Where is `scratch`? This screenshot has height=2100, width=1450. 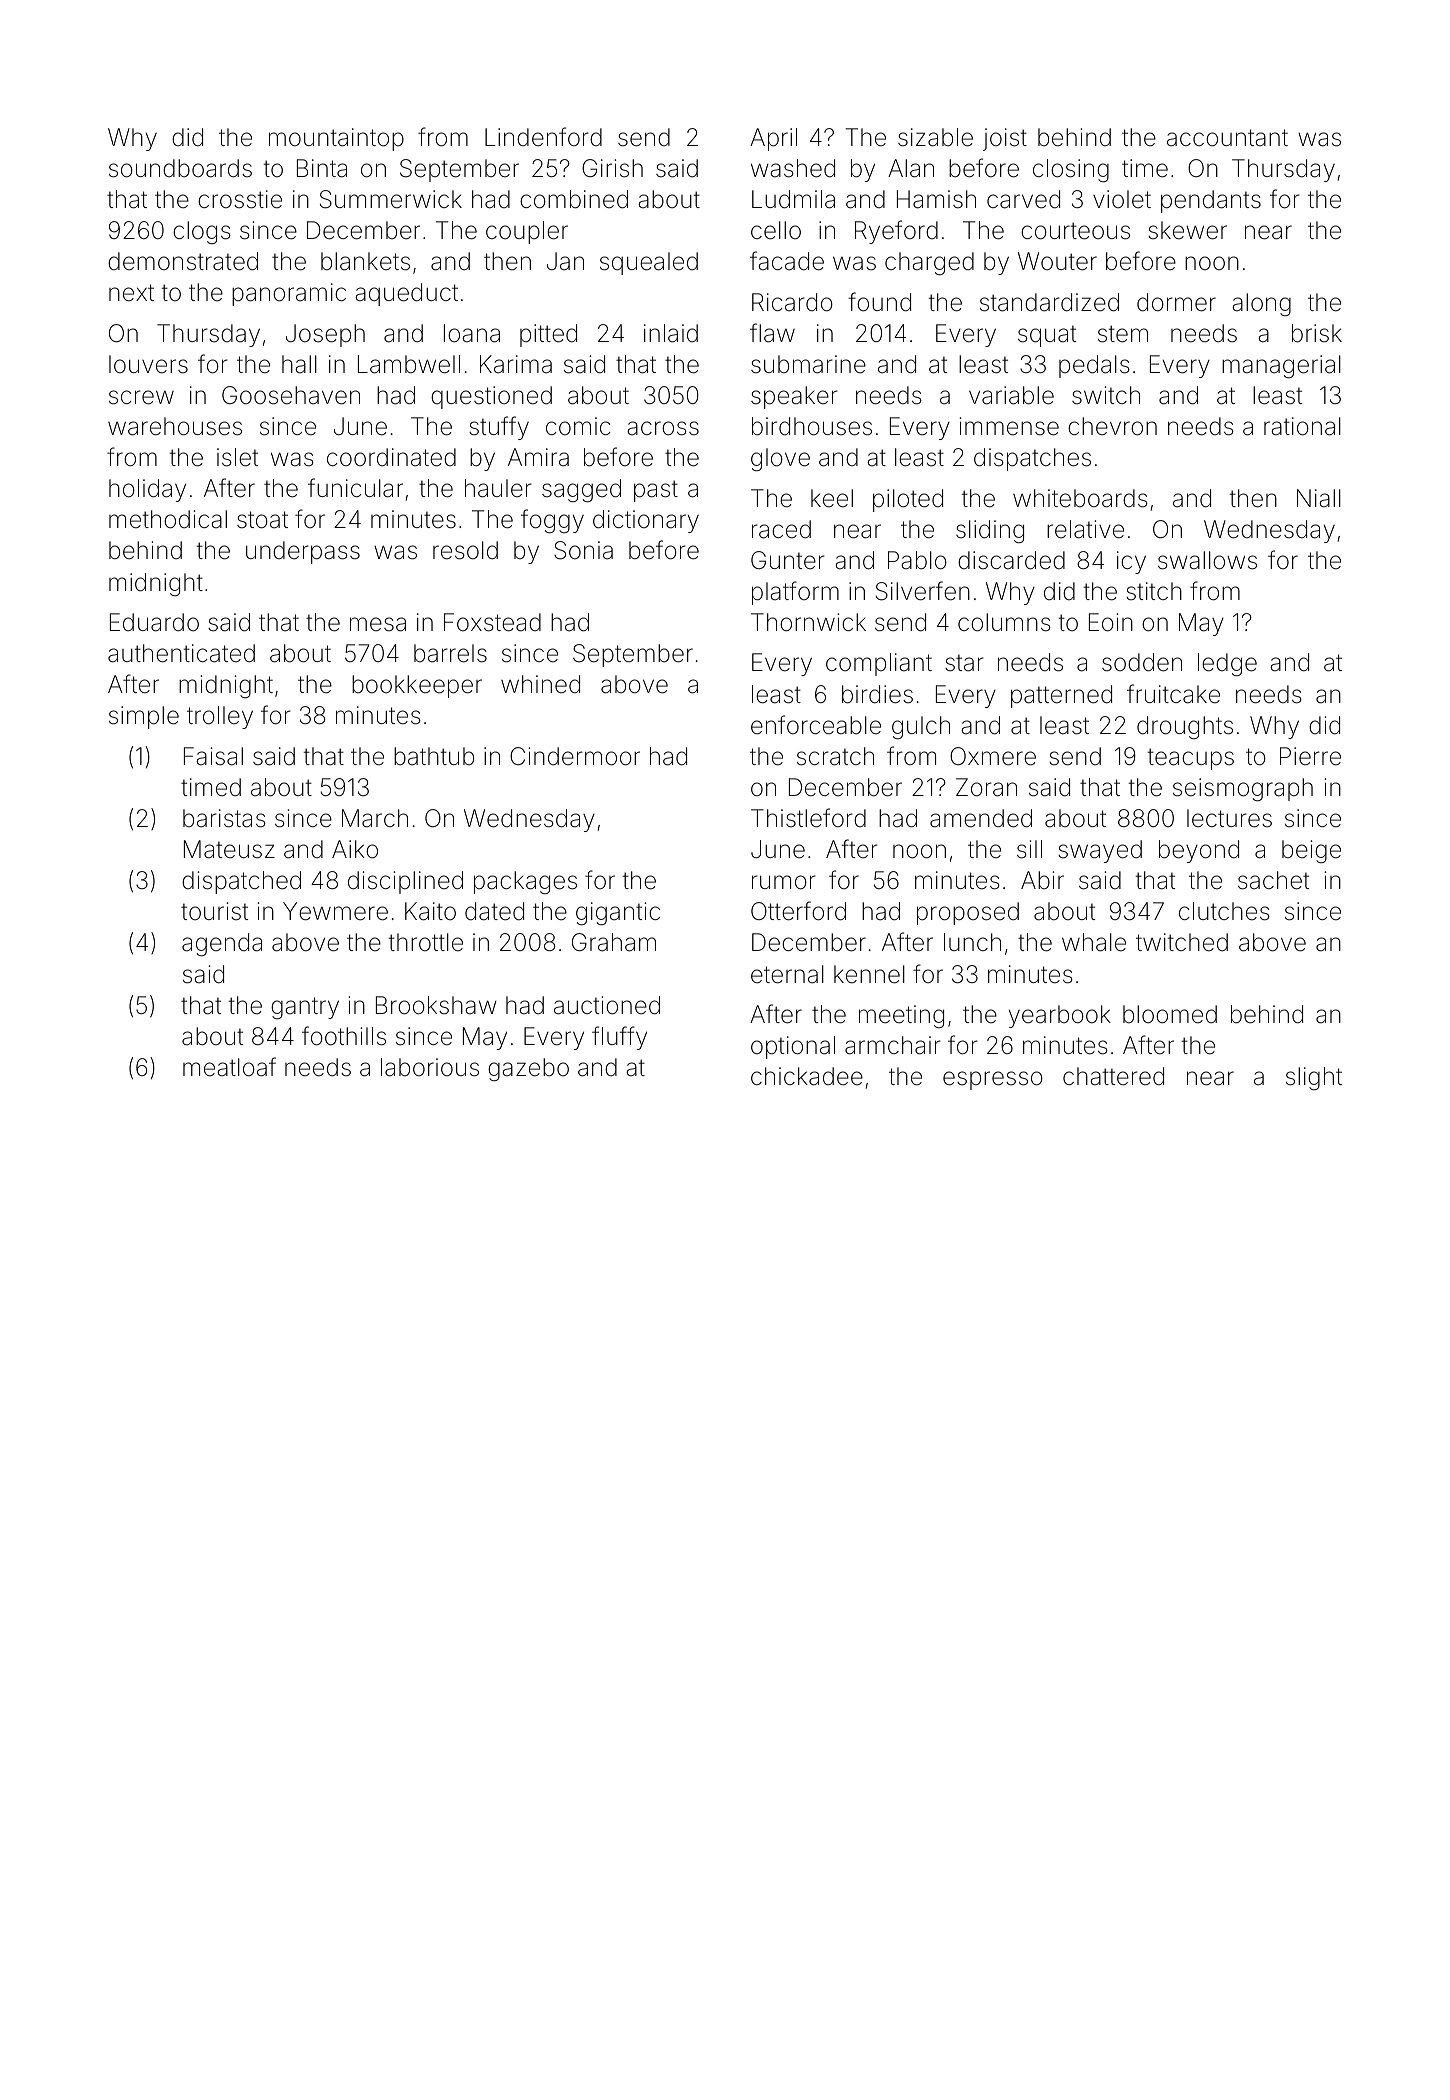
scratch is located at coordinates (835, 756).
